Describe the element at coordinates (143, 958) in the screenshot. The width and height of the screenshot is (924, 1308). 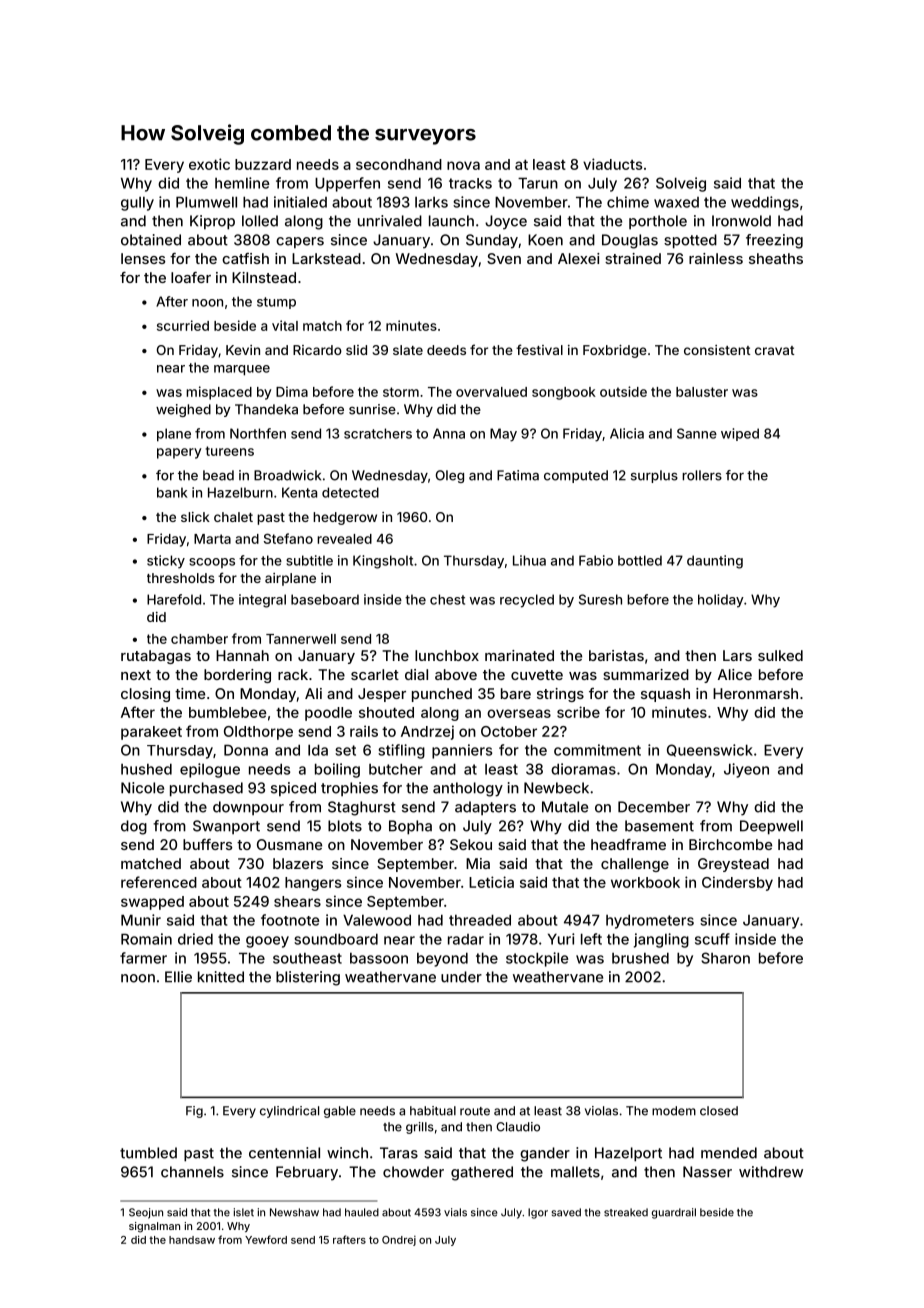
I see `farmer` at that location.
